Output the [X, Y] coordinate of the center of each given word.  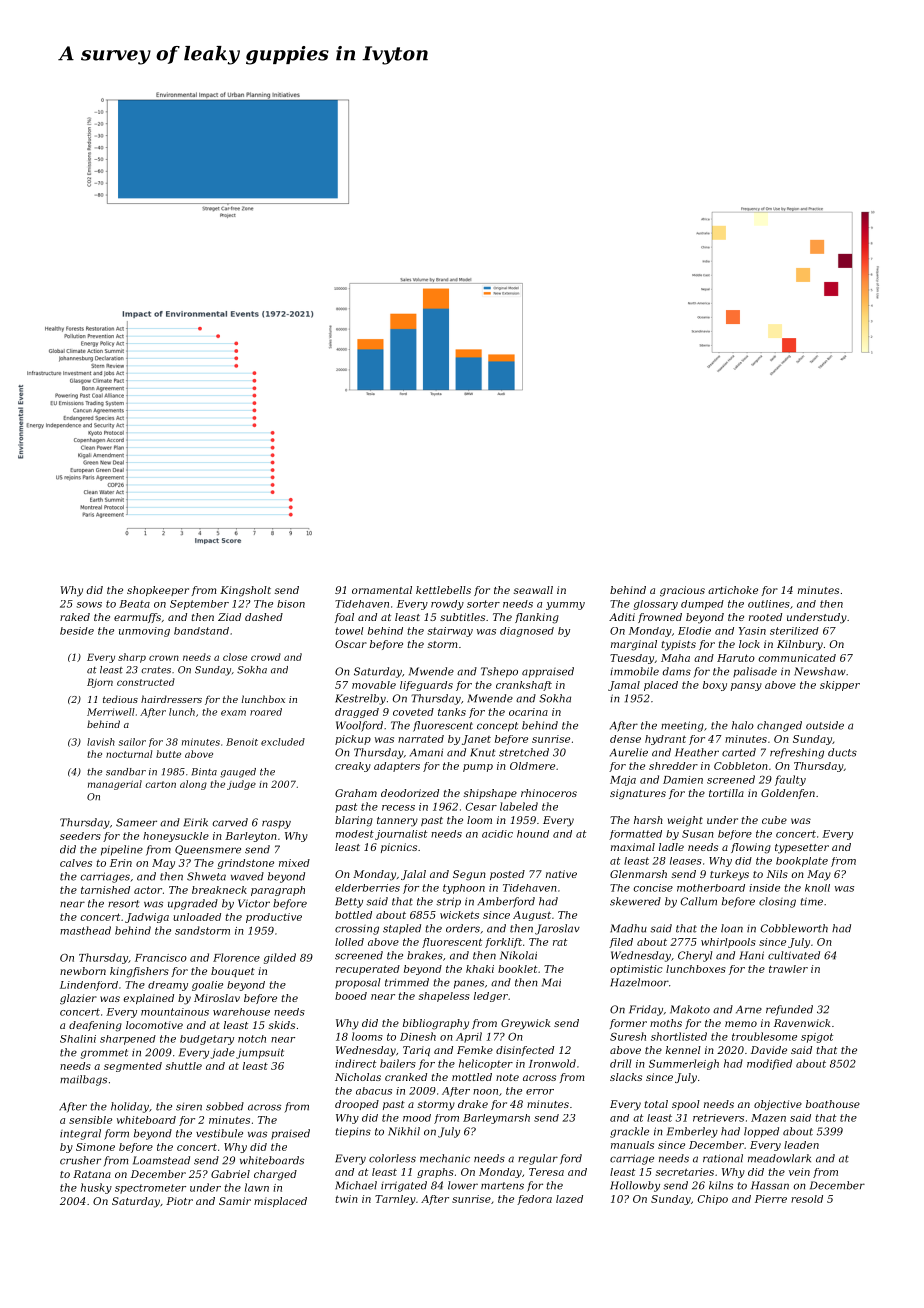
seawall [533, 590]
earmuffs [137, 618]
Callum [699, 901]
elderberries [367, 888]
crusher [80, 1160]
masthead [85, 930]
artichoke [733, 590]
